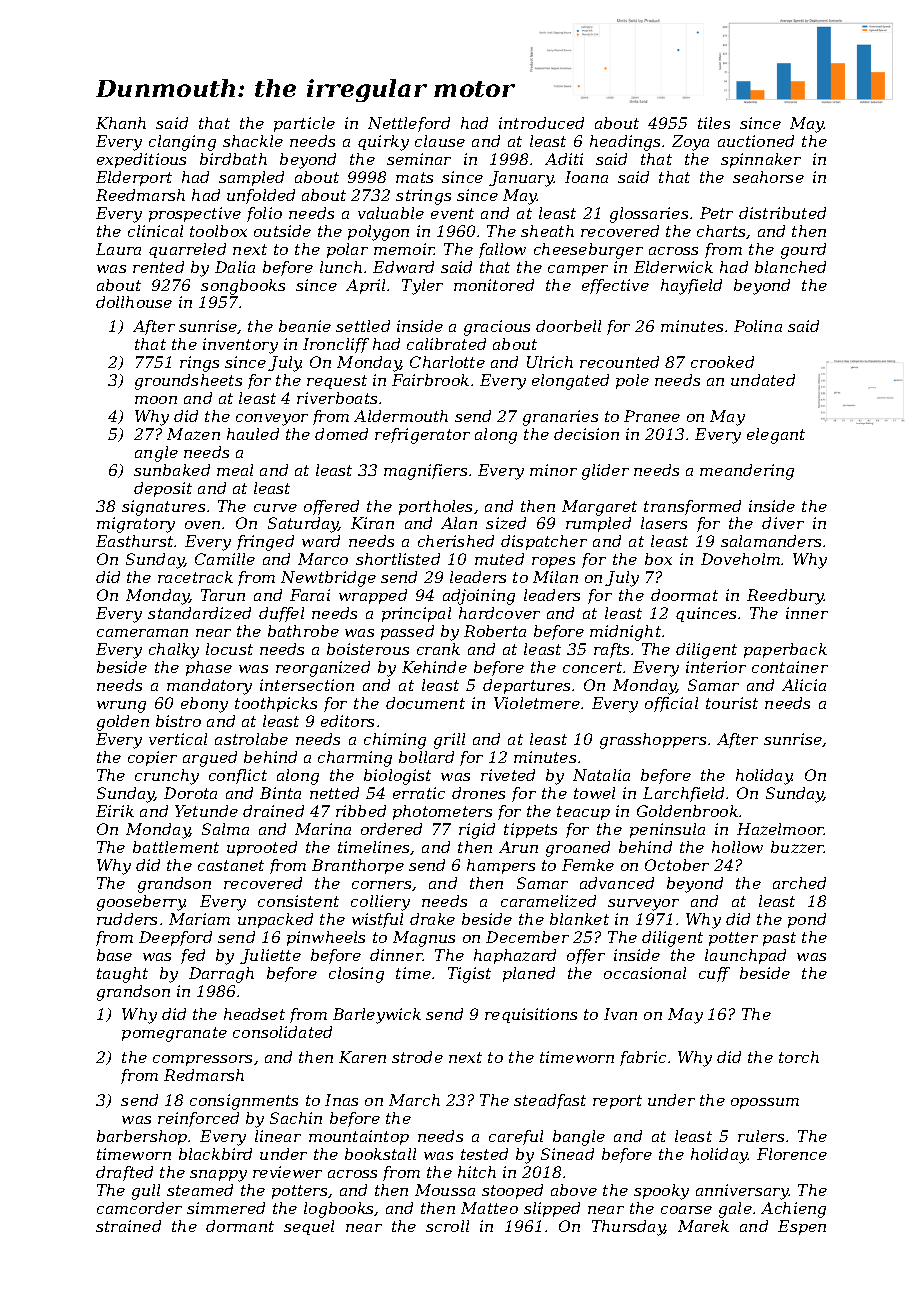  What do you see at coordinates (202, 1060) in the screenshot?
I see `compressors` at bounding box center [202, 1060].
